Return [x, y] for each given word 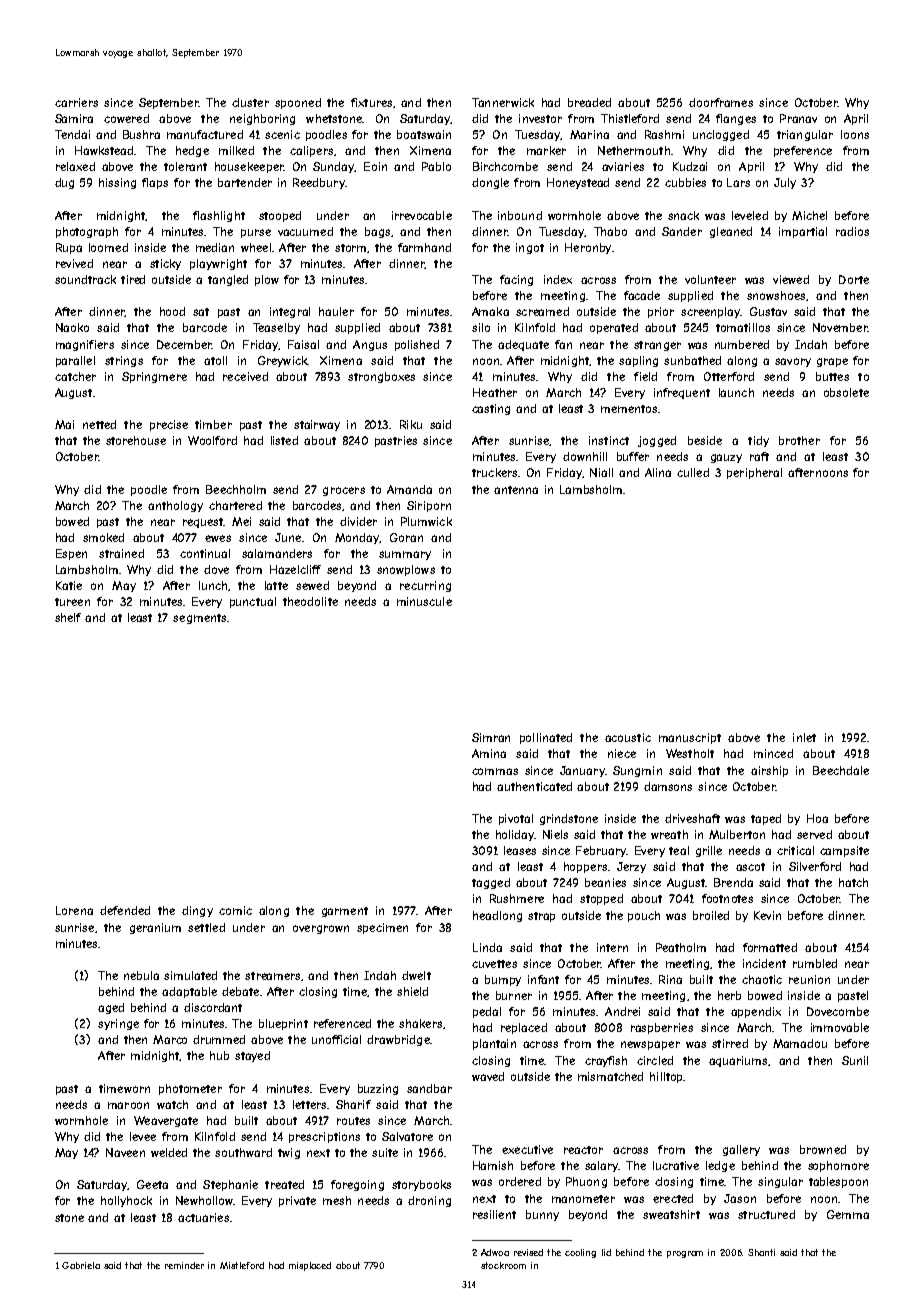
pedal [487, 1012]
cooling [580, 1253]
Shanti [761, 1252]
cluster [250, 102]
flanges [736, 119]
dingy [197, 911]
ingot [530, 248]
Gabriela [81, 1265]
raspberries [662, 1028]
